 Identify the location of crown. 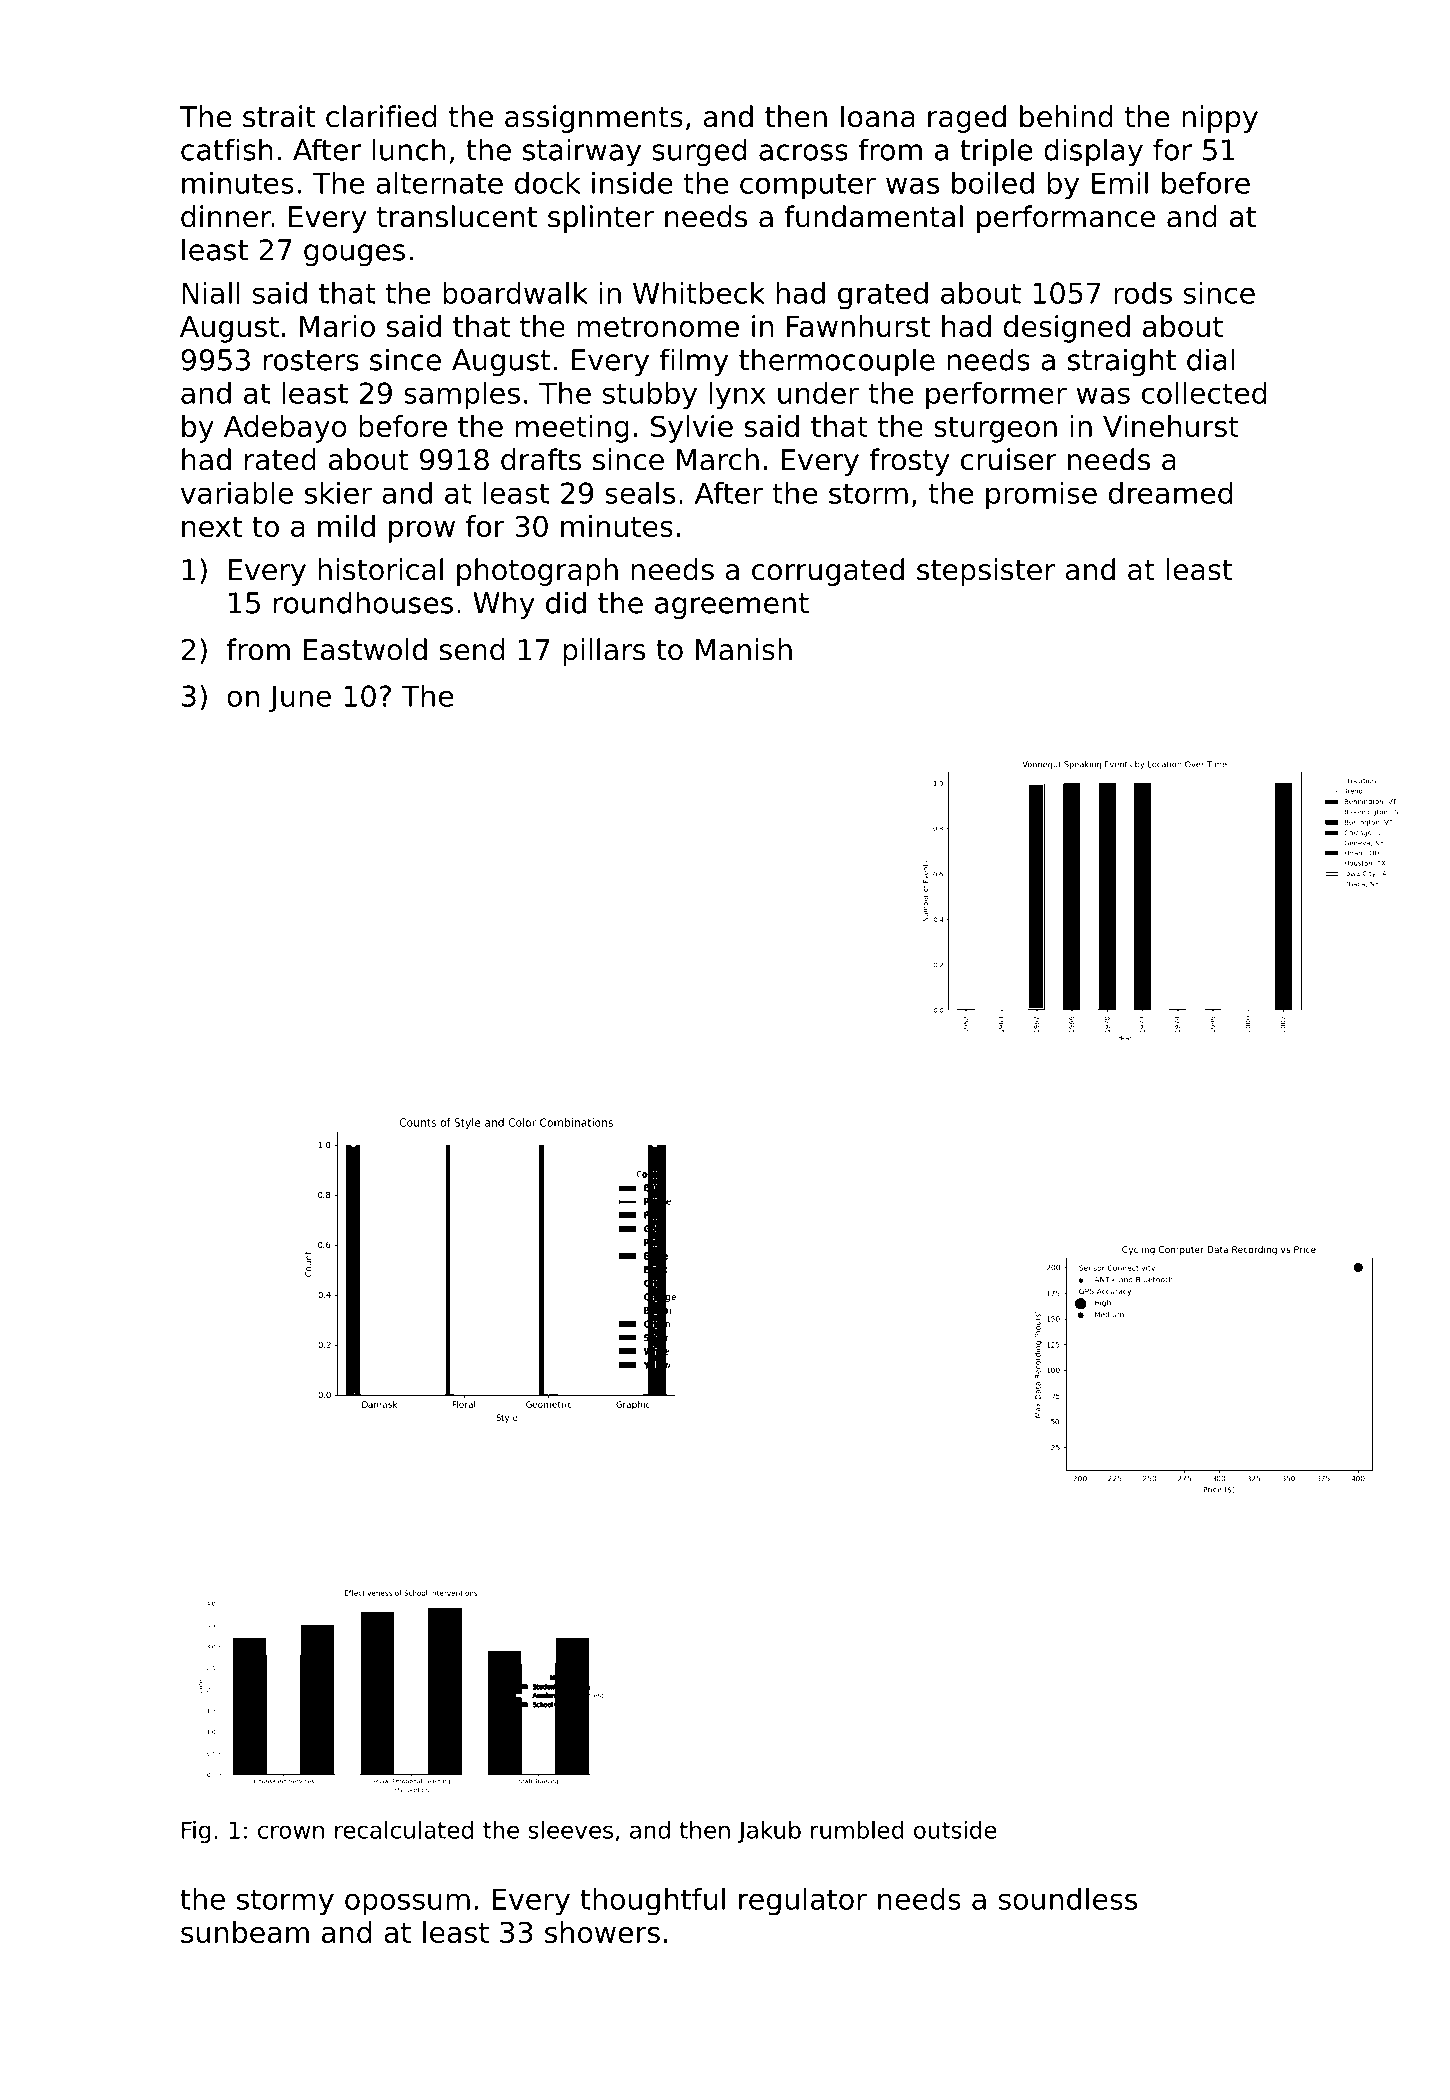
(291, 1832).
